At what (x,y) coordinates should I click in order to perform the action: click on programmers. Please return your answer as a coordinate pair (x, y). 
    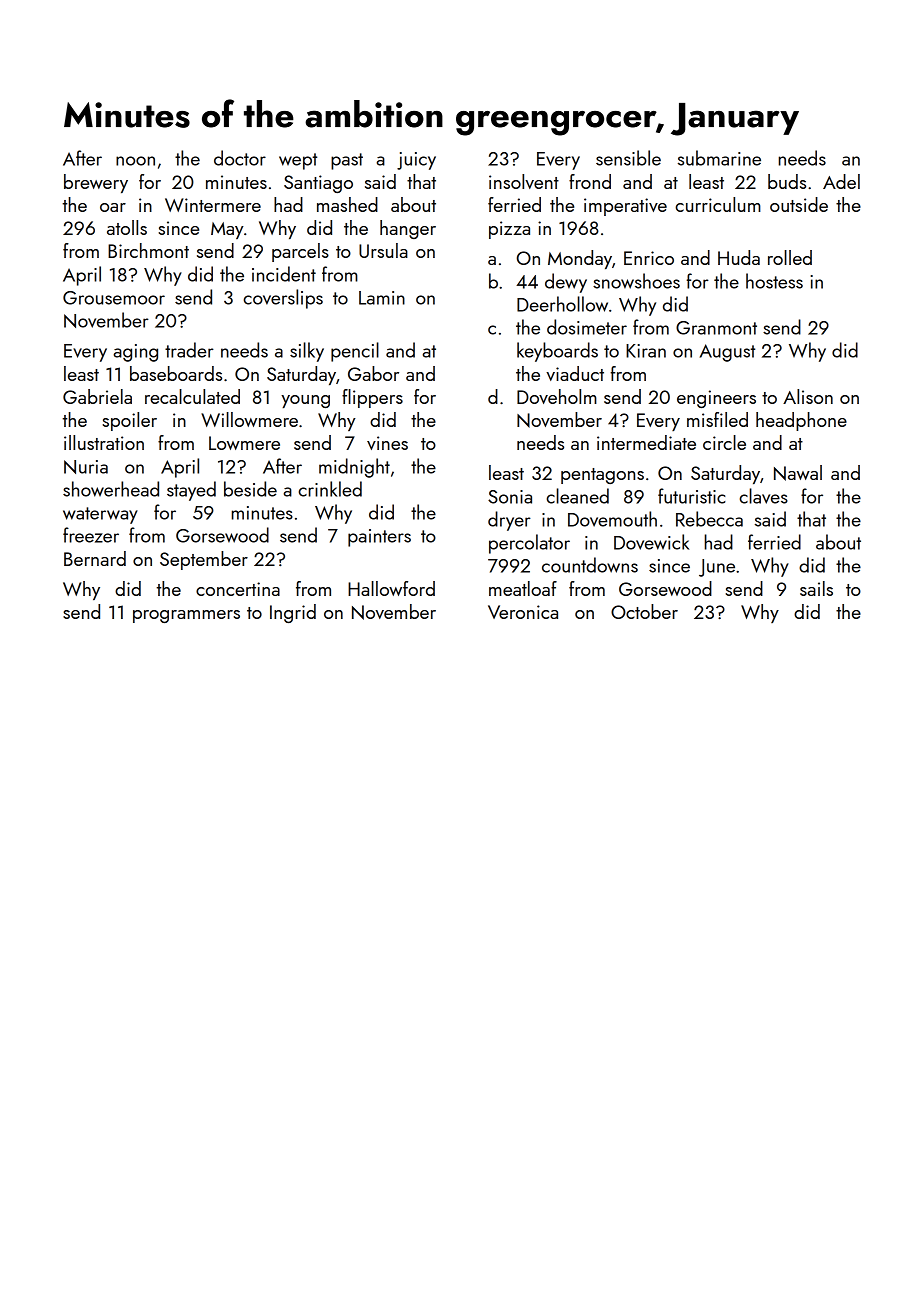
    Looking at the image, I should click on (186, 616).
